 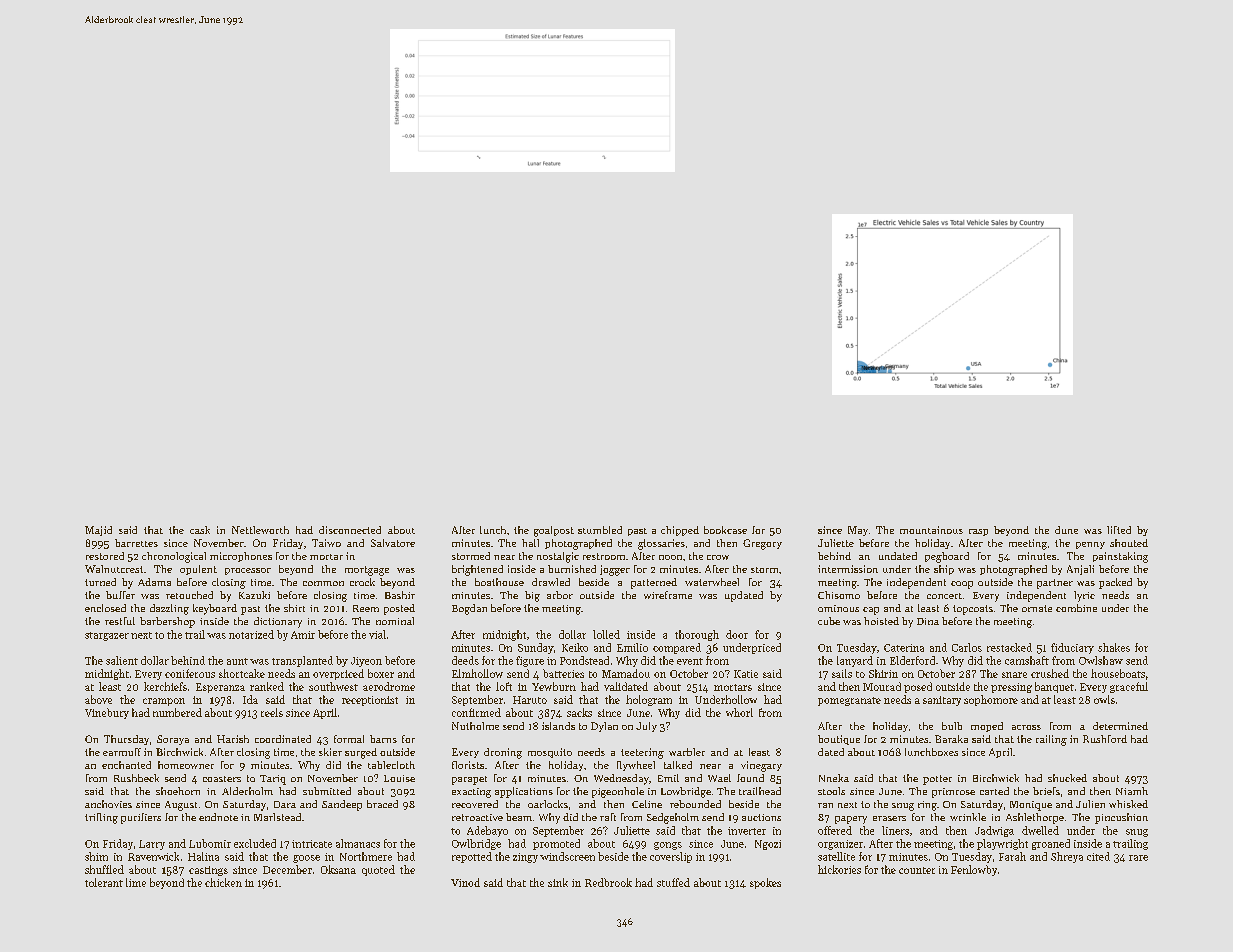 I want to click on mountainous, so click(x=931, y=530).
